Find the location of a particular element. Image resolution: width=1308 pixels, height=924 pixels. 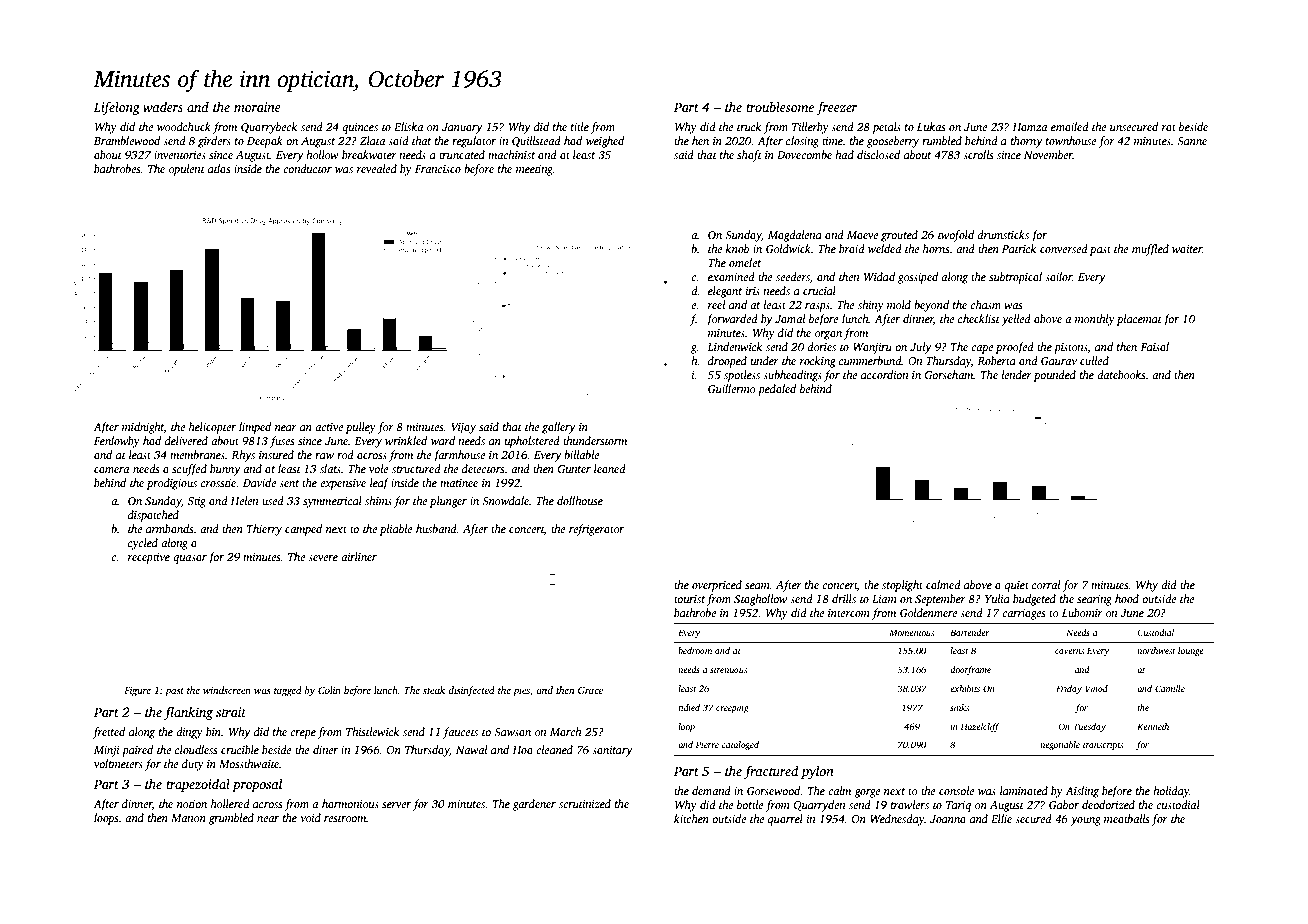

billable is located at coordinates (581, 454).
